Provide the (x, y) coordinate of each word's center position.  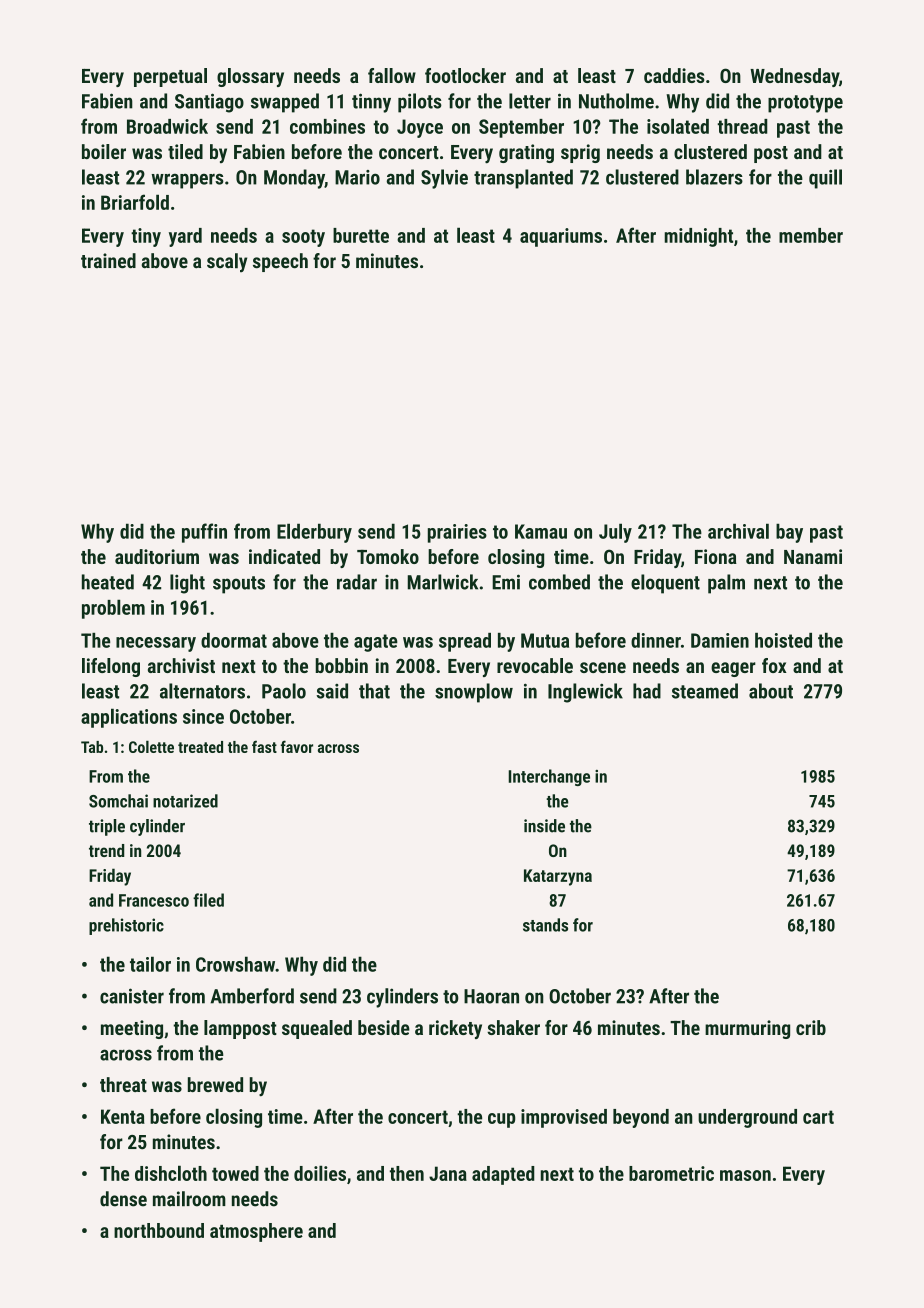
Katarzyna (558, 877)
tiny (146, 237)
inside (544, 826)
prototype (805, 104)
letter (530, 101)
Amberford (252, 996)
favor (297, 746)
